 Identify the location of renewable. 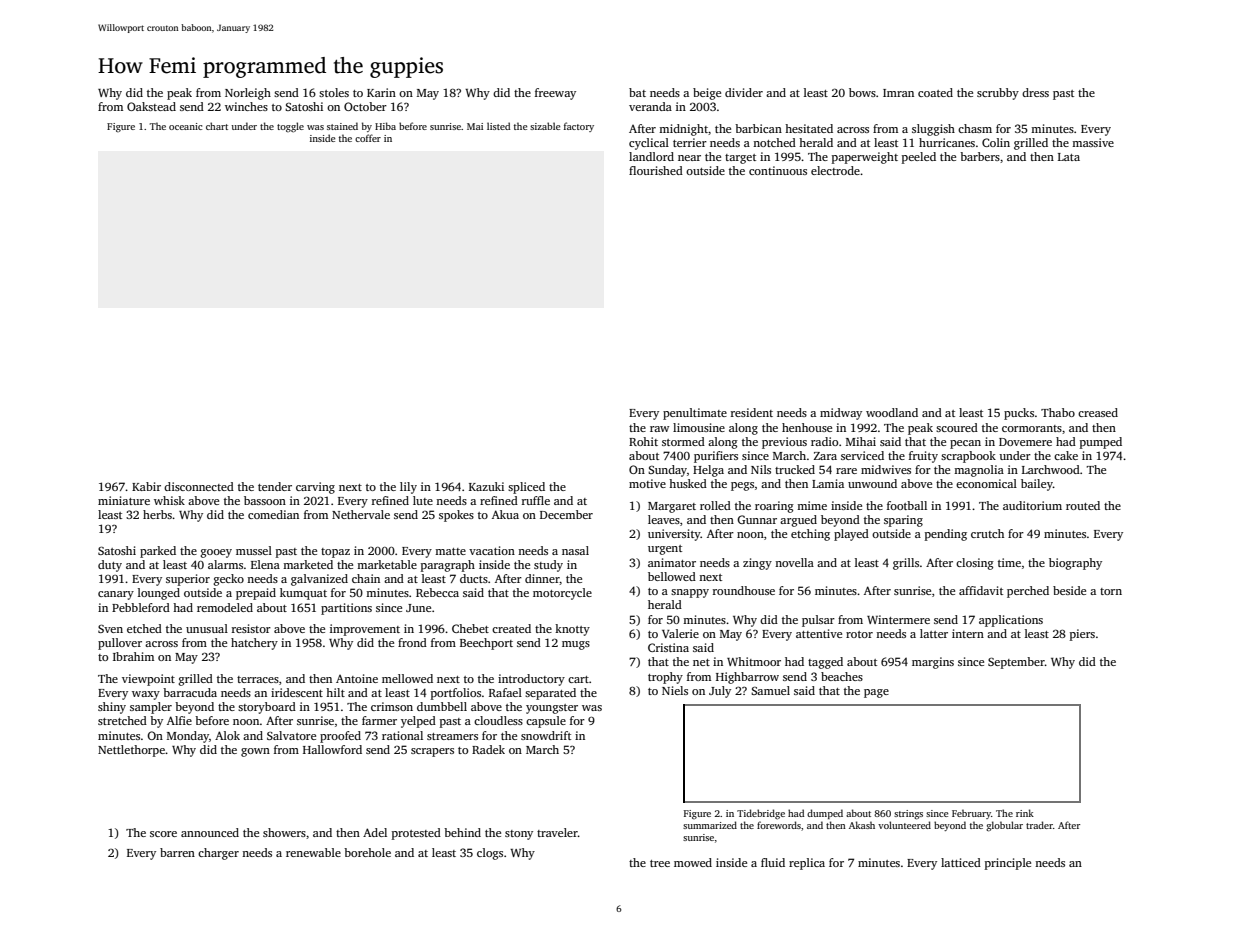
(313, 852).
